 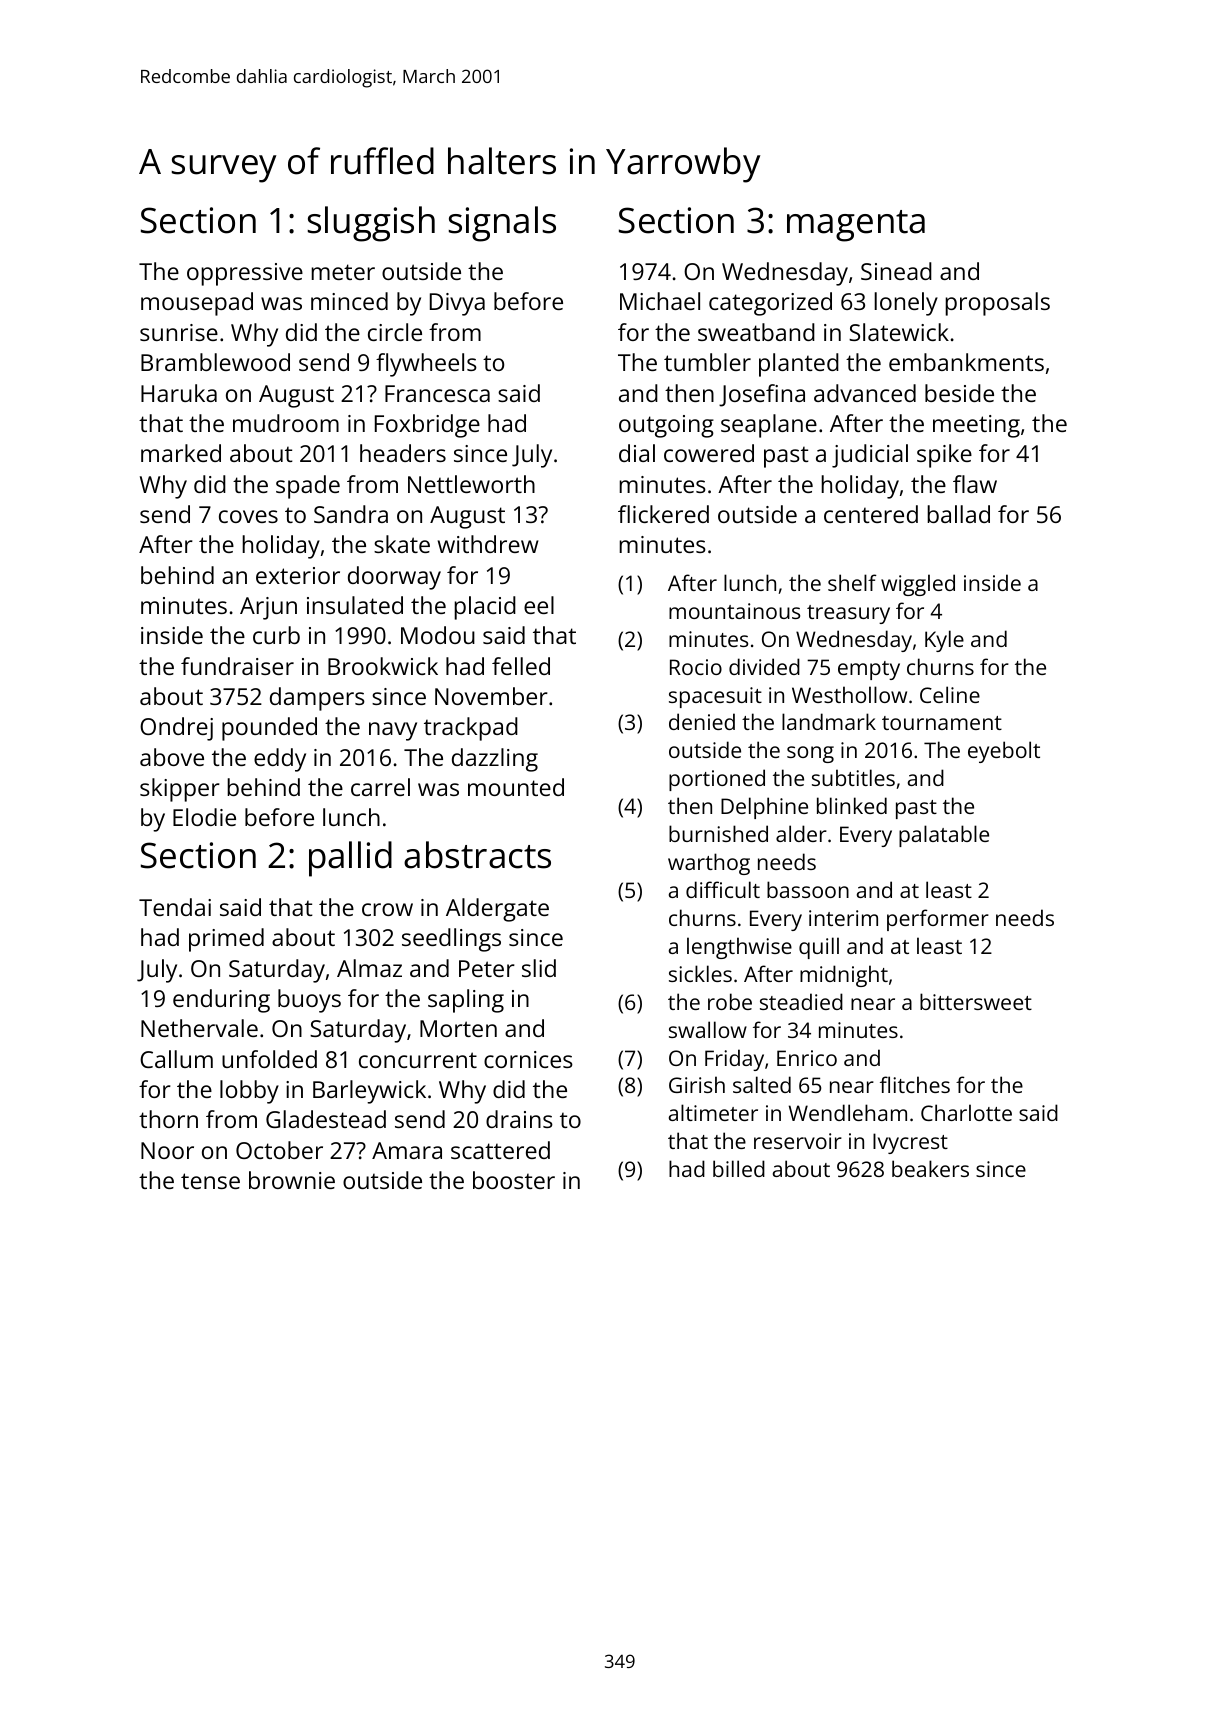 I want to click on Sinead, so click(x=896, y=271).
